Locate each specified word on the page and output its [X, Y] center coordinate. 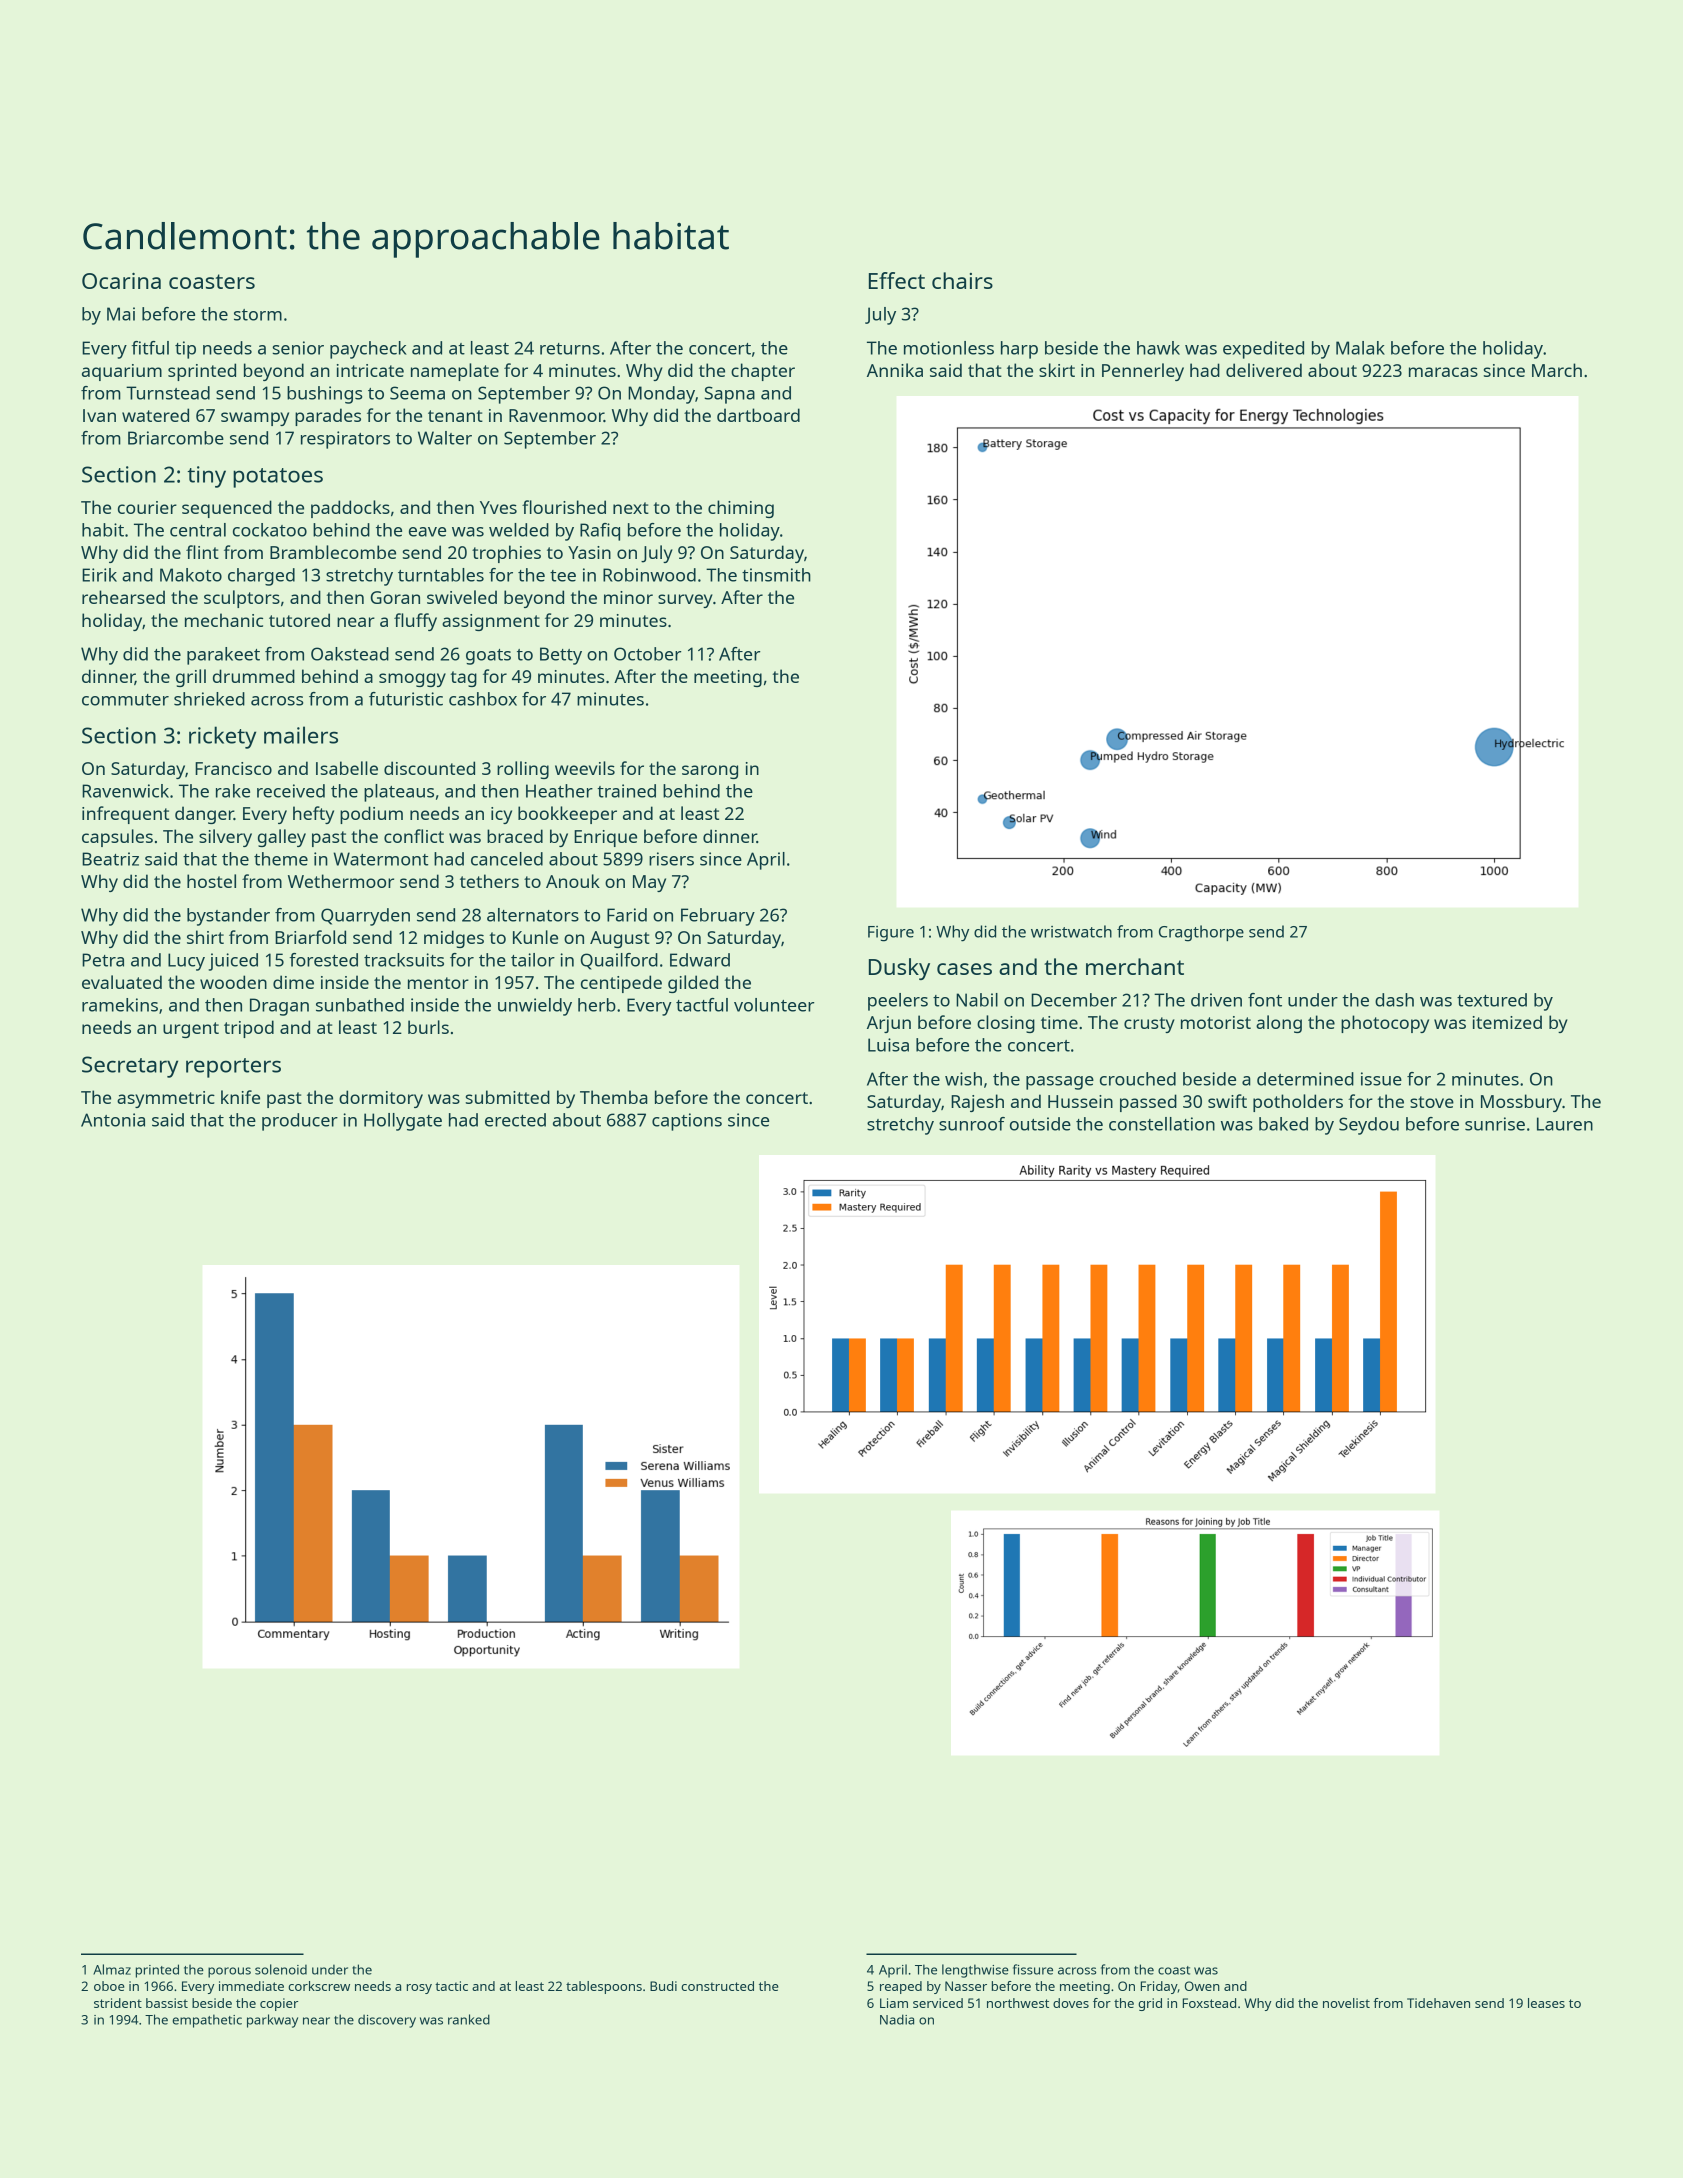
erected [515, 1120]
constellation [1162, 1124]
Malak [1360, 348]
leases [1546, 2003]
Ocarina [121, 281]
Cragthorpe [1201, 933]
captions [687, 1122]
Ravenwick [125, 791]
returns [570, 349]
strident [118, 2003]
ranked [469, 2019]
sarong [710, 772]
